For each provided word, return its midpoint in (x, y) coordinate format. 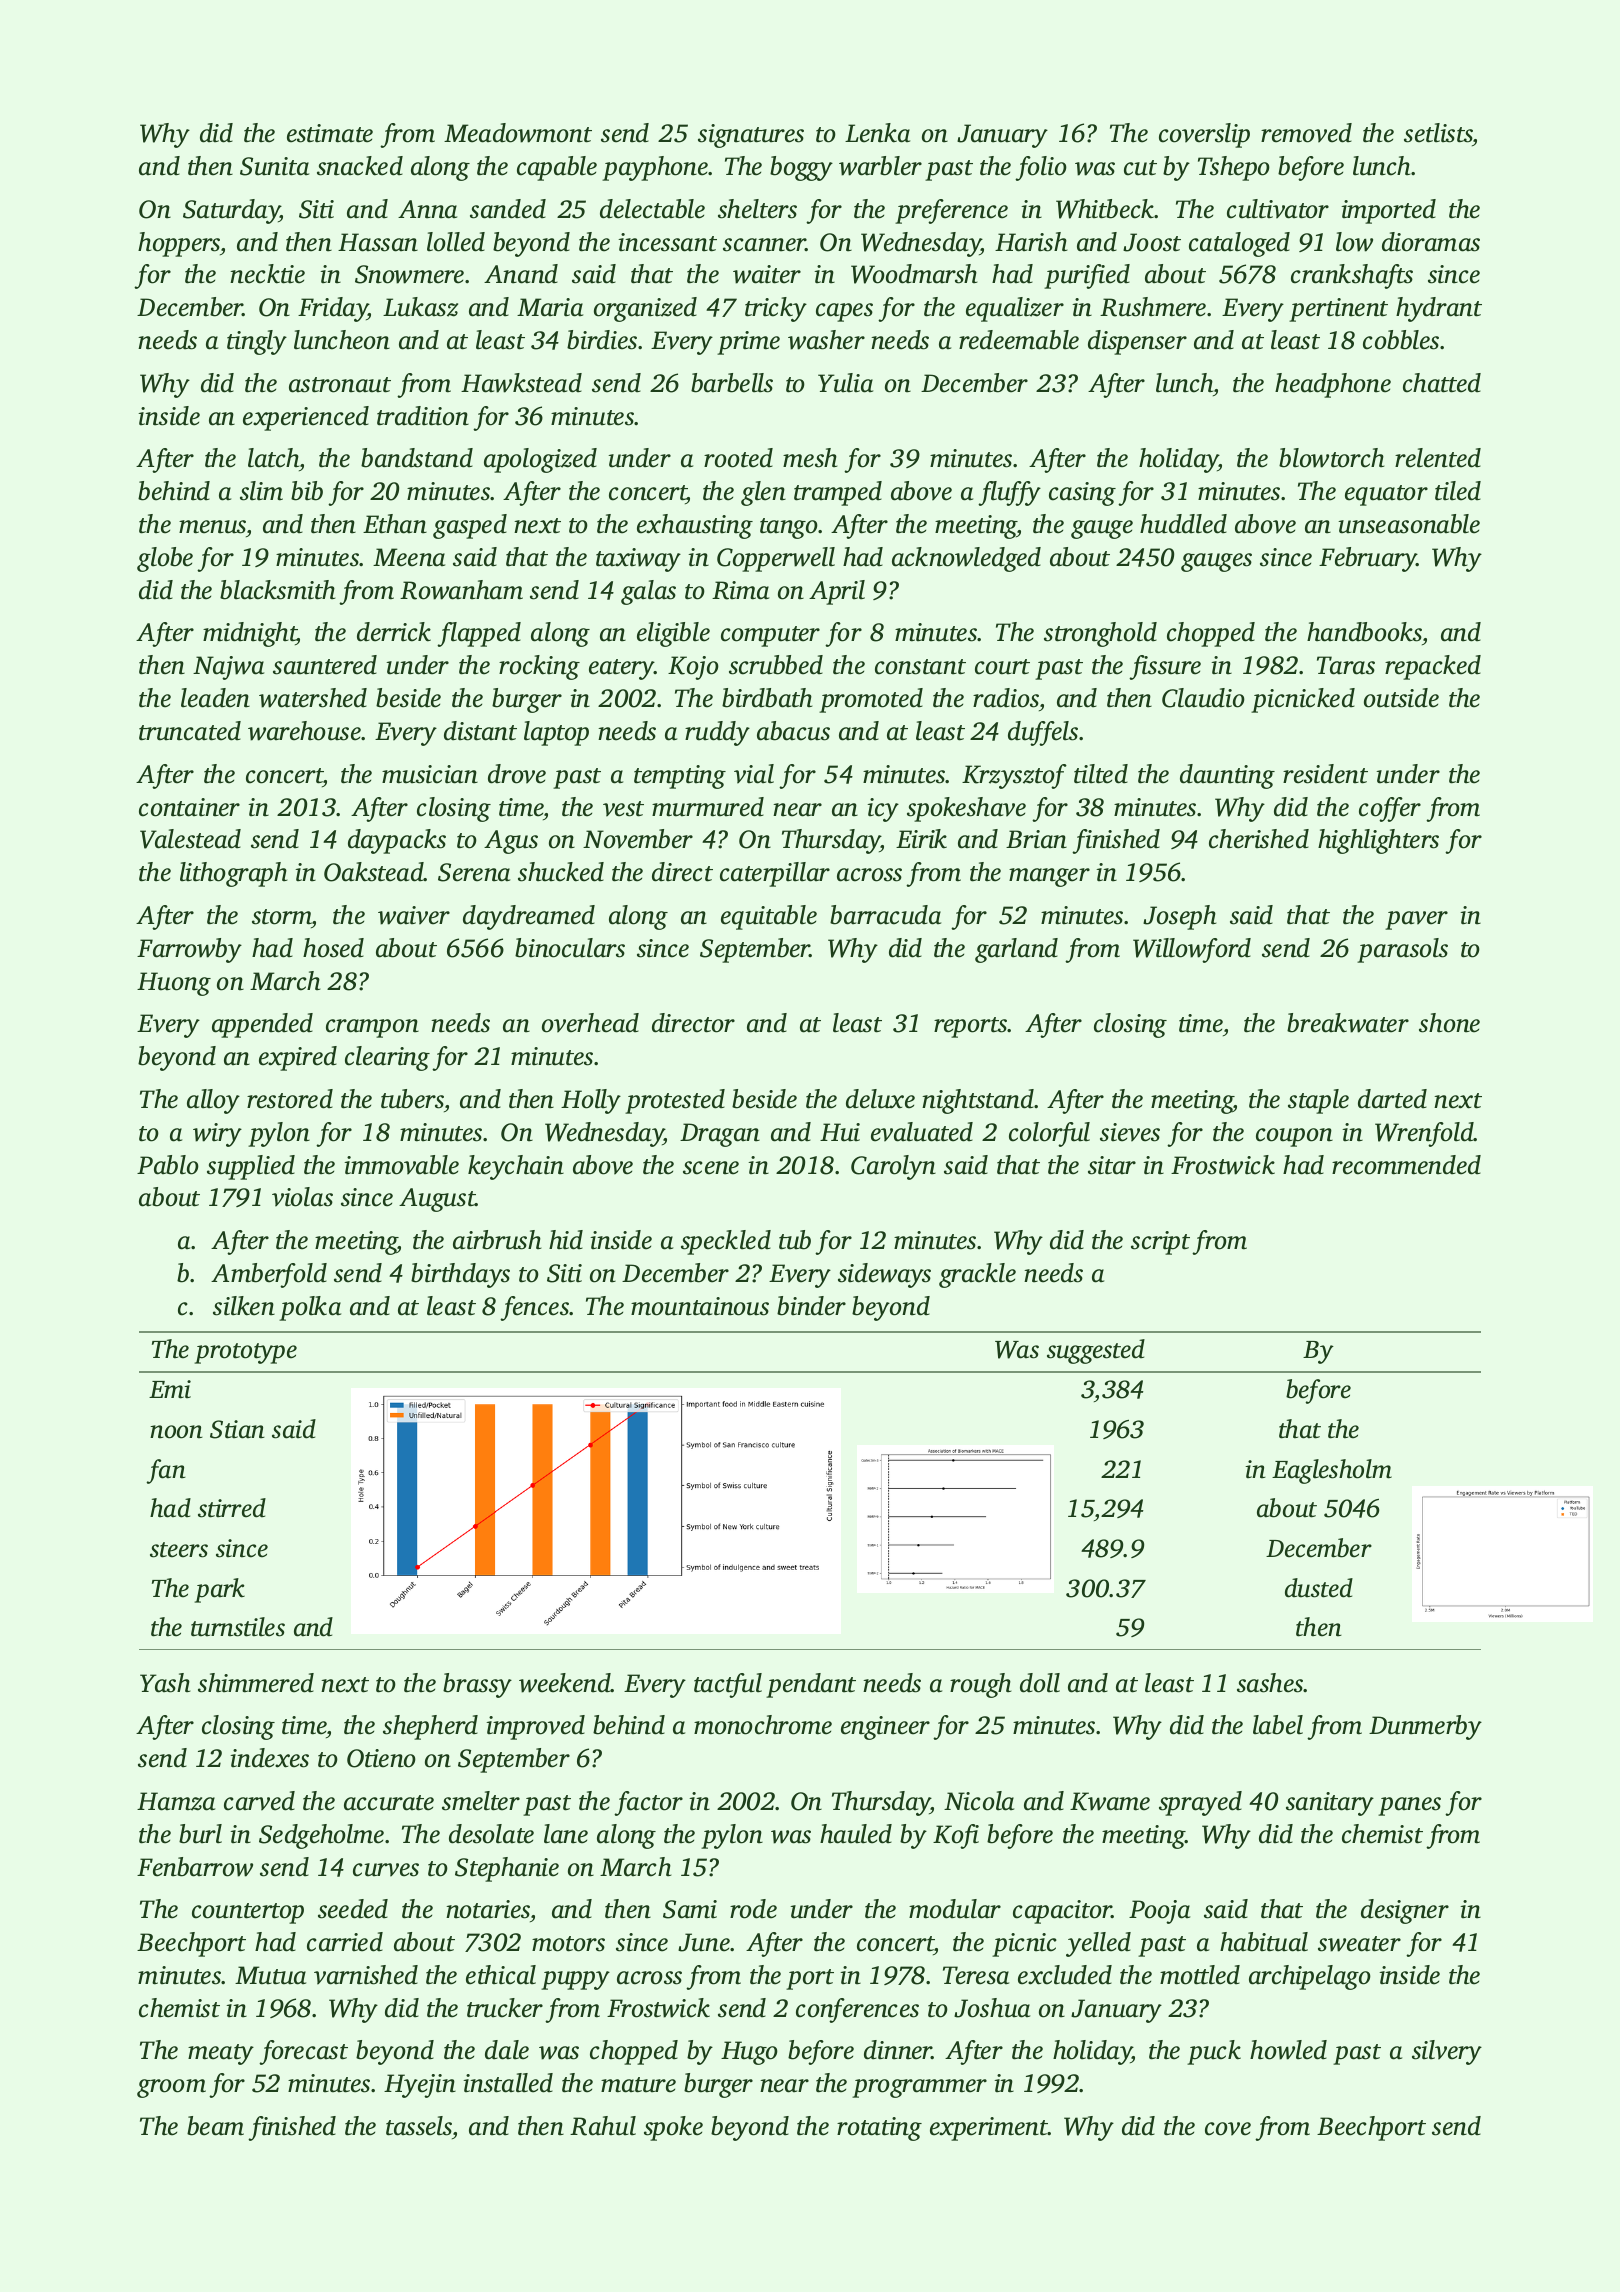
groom (171, 2088)
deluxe (880, 1099)
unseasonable (1409, 524)
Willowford (1192, 950)
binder (811, 1306)
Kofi (956, 1836)
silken (244, 1306)
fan (166, 1471)
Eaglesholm (1332, 1471)
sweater (1359, 1944)
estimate (330, 133)
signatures (751, 136)
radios (1006, 698)
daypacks (397, 841)
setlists (1438, 134)
